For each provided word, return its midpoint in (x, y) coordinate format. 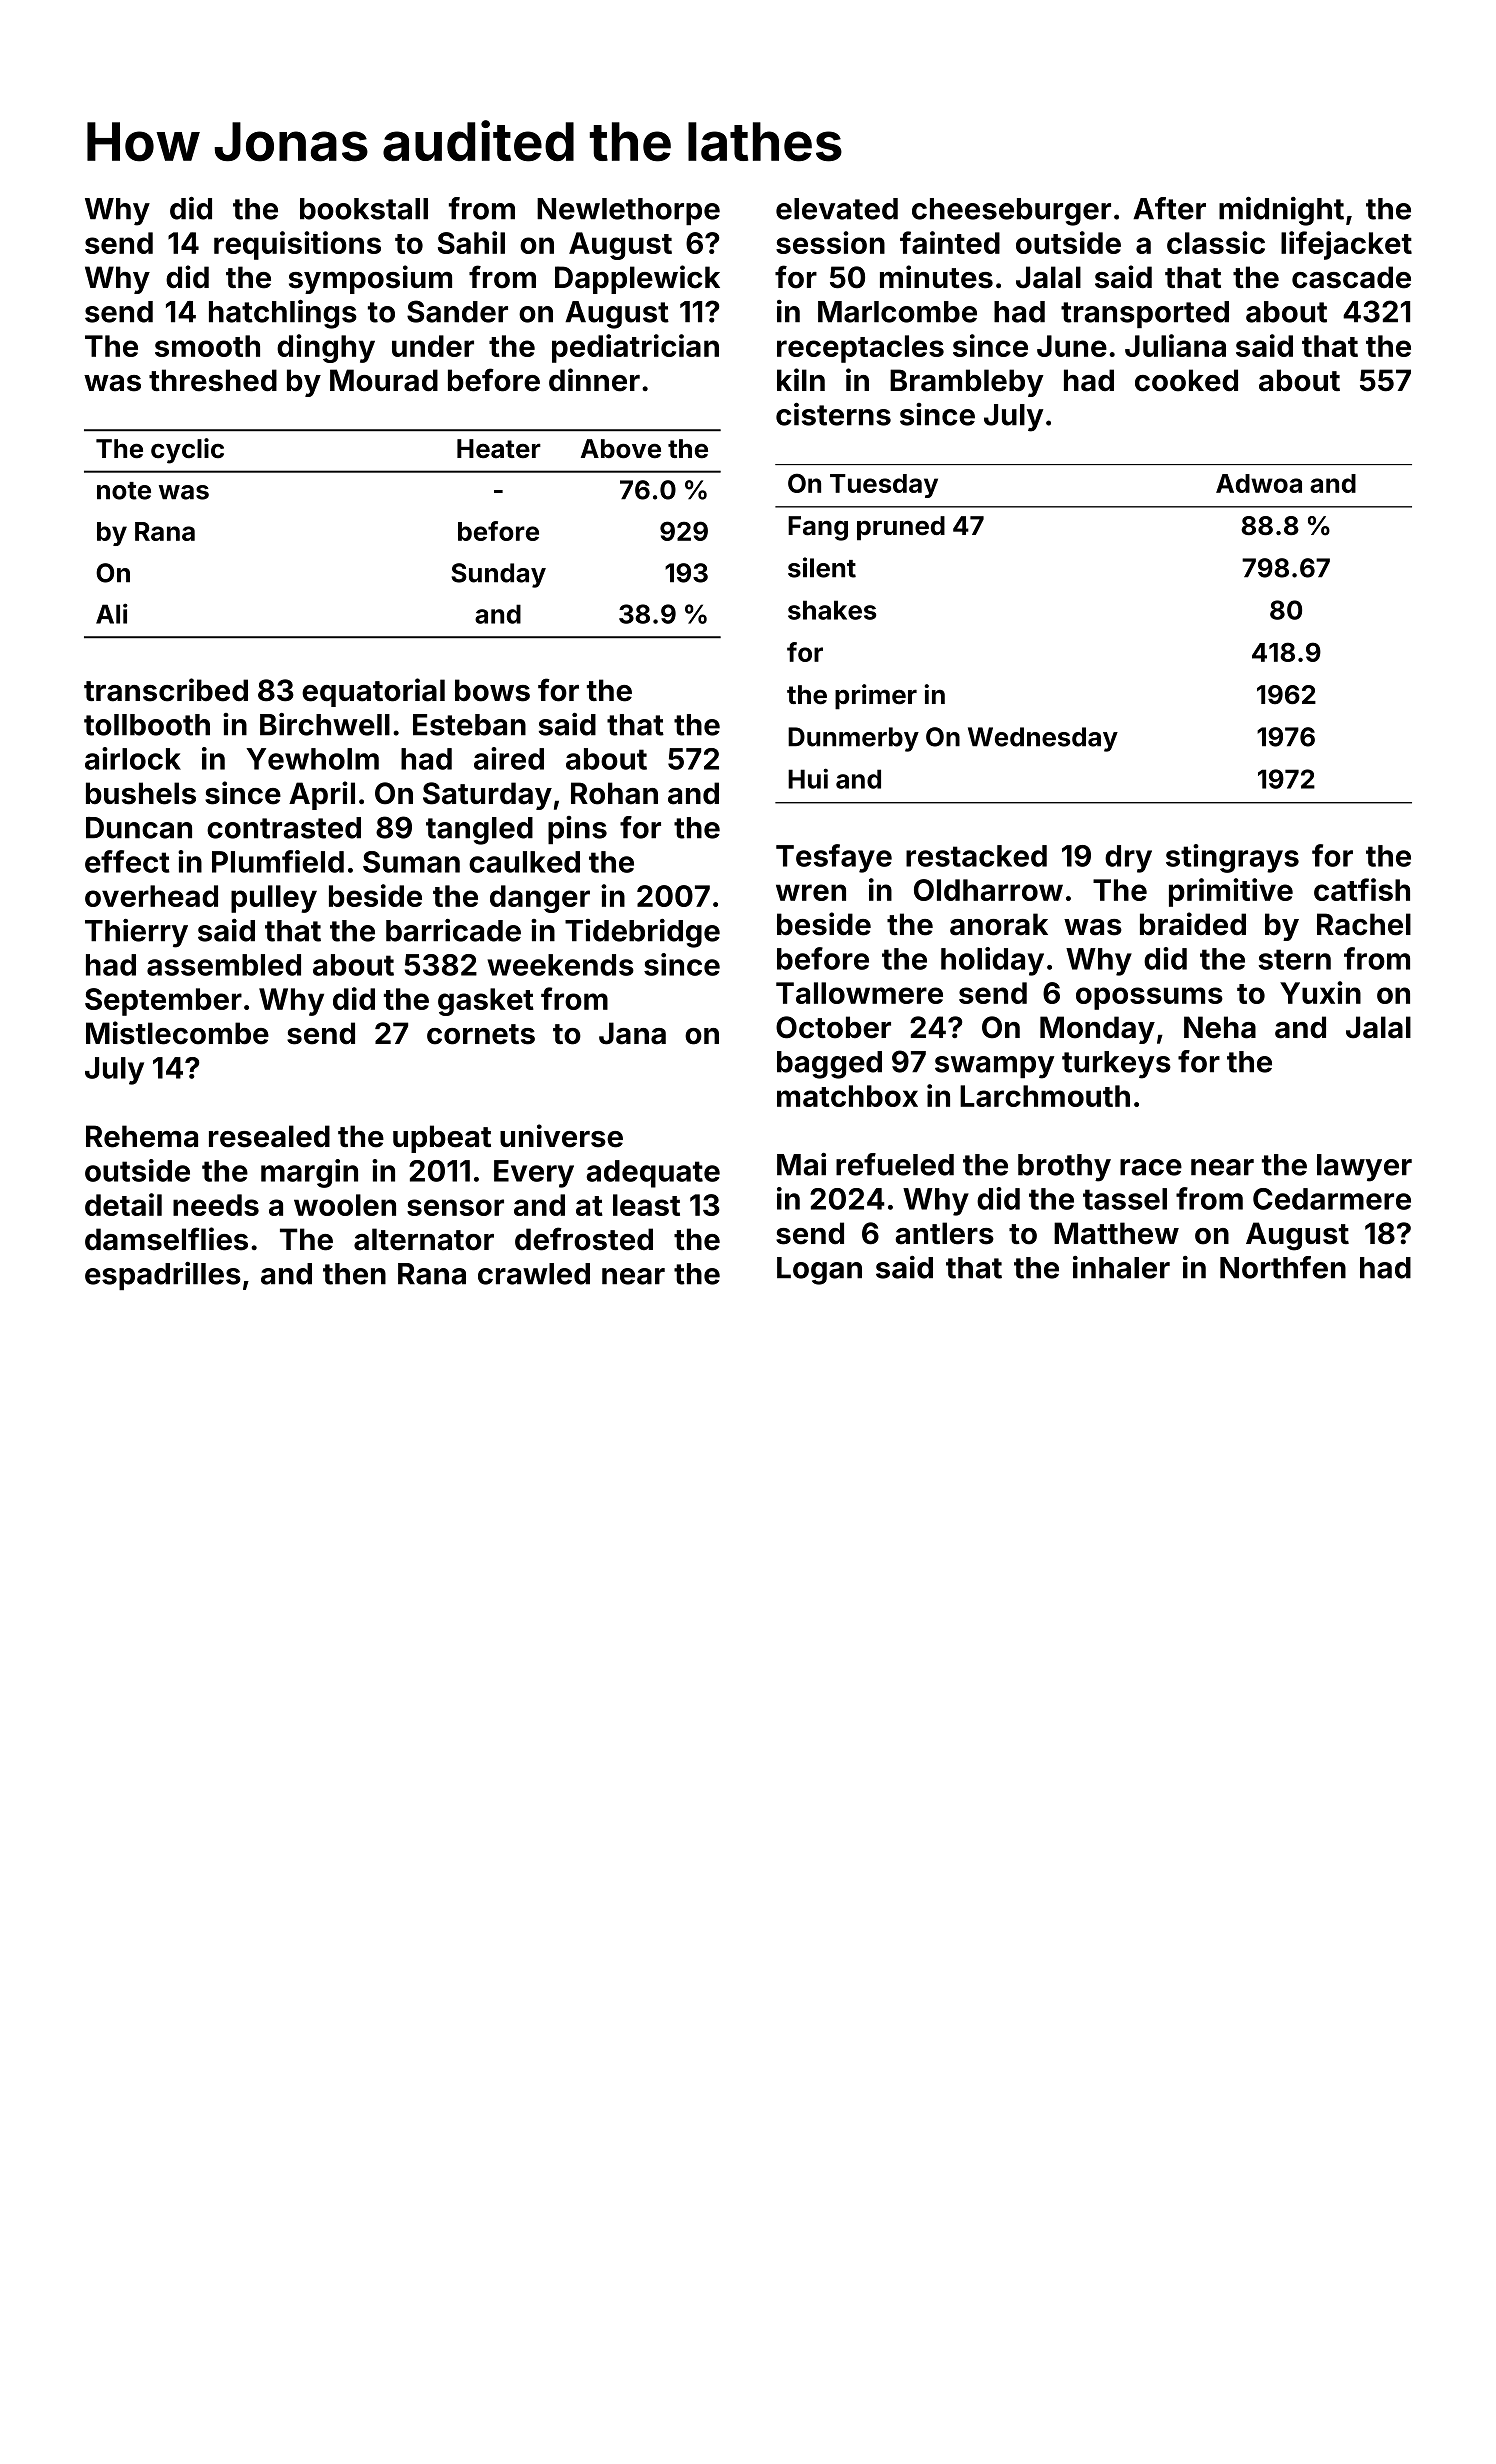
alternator (424, 1239)
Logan (819, 1271)
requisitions (297, 245)
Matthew (1116, 1233)
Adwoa (1259, 483)
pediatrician (635, 348)
